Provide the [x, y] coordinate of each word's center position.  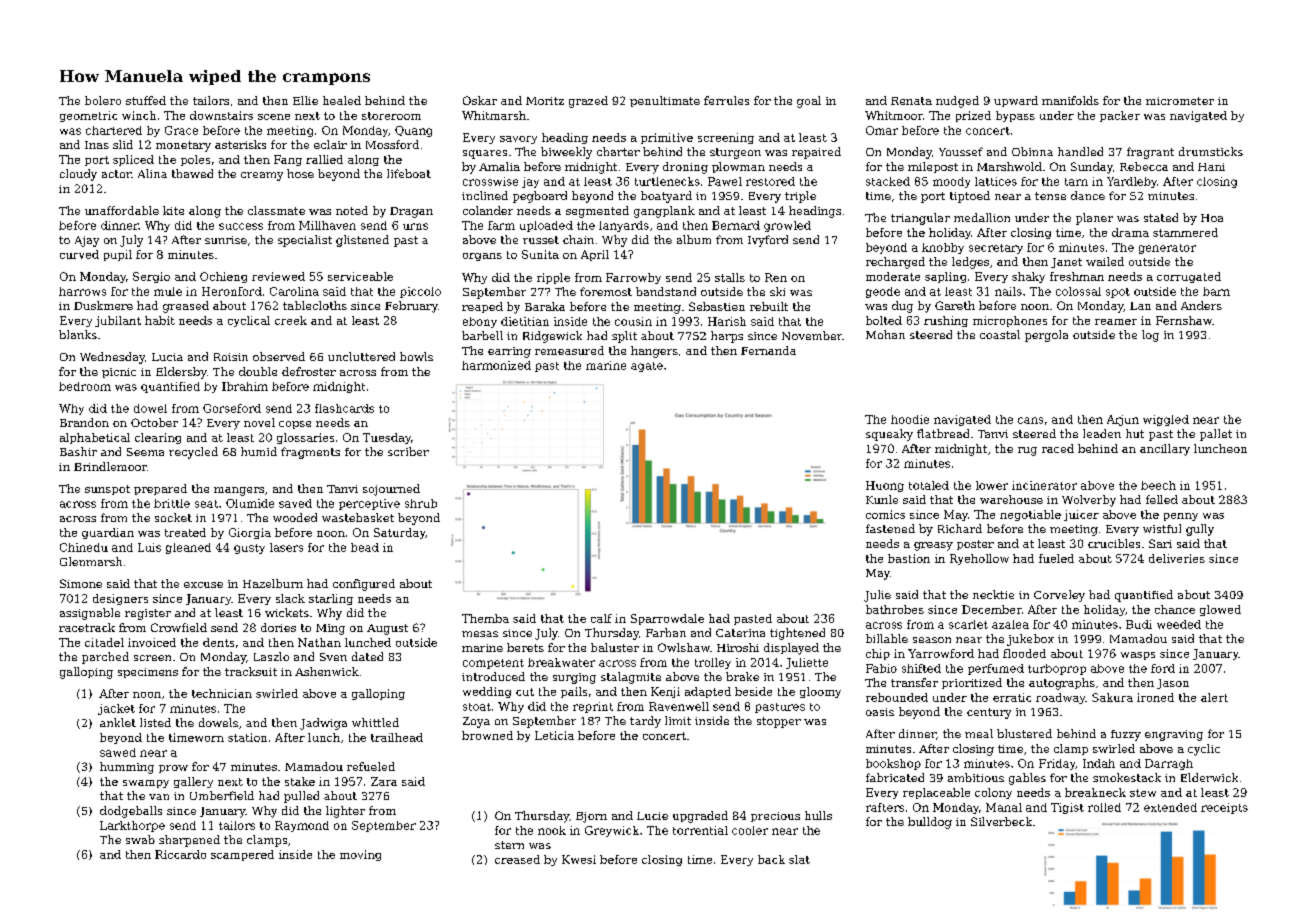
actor [116, 174]
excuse [203, 585]
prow [173, 769]
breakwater [561, 662]
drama [1130, 232]
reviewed [278, 276]
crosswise [490, 181]
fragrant [1150, 153]
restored [770, 181]
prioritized [972, 683]
